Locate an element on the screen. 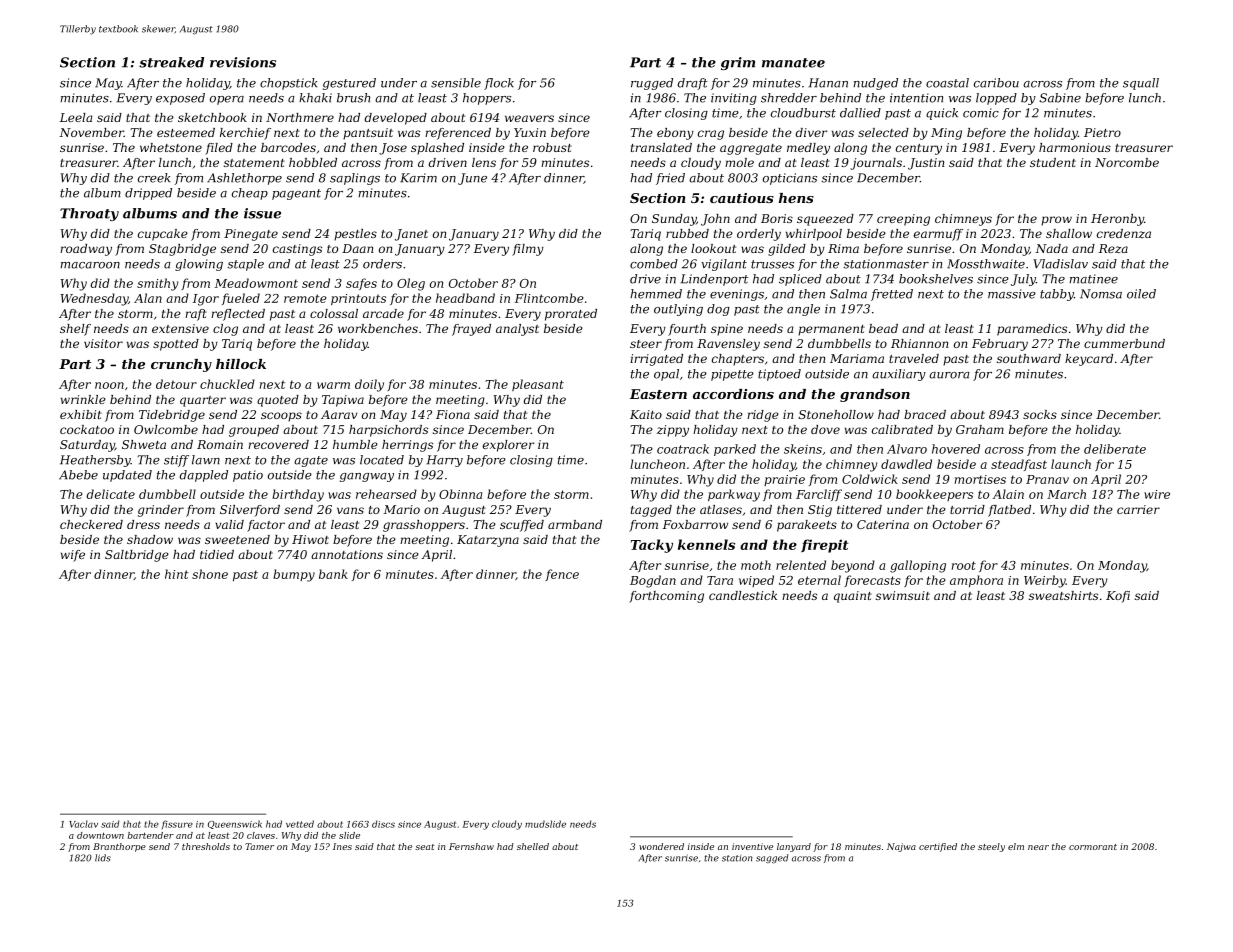  socks is located at coordinates (1040, 414).
